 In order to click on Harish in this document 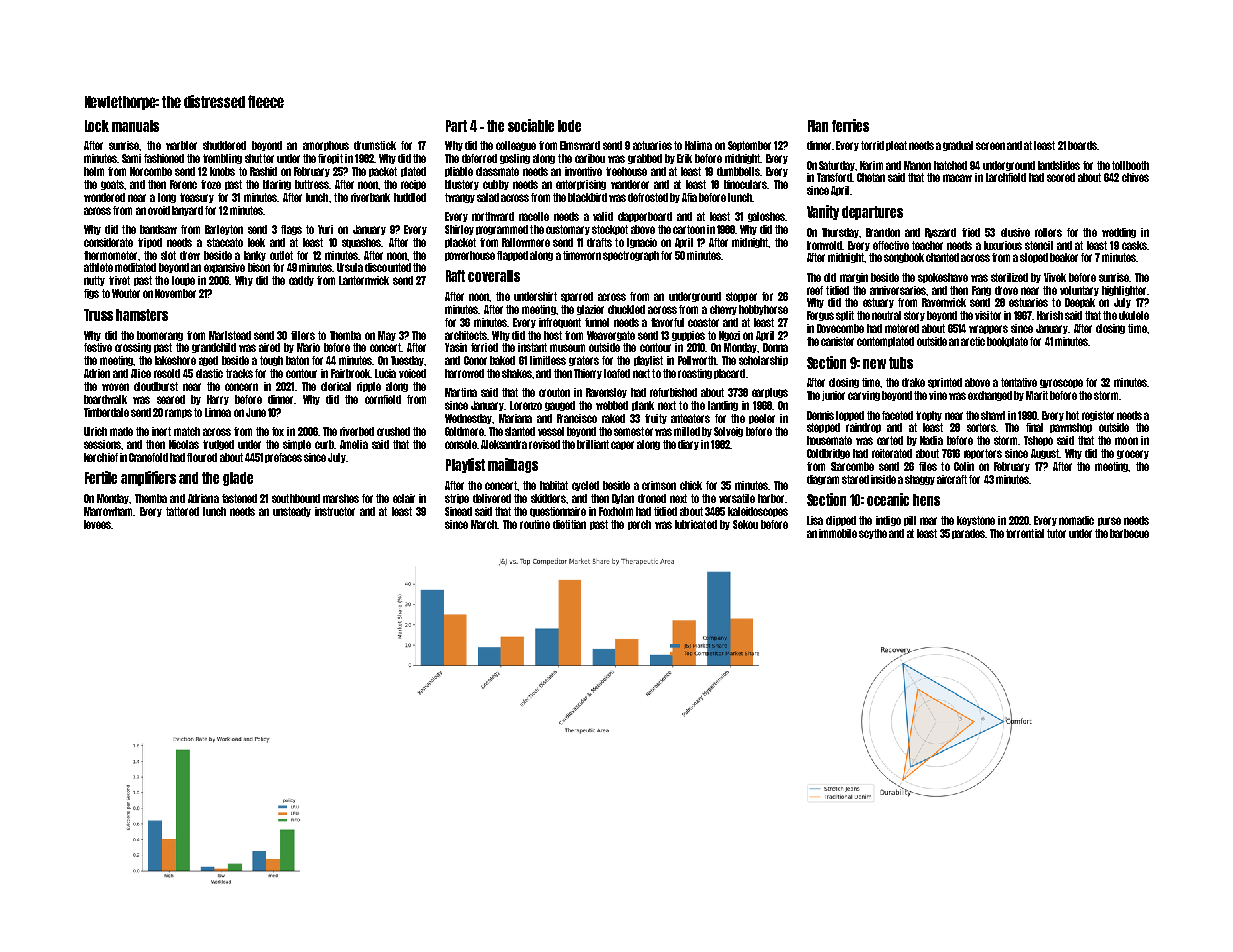, I will do `click(1050, 315)`.
